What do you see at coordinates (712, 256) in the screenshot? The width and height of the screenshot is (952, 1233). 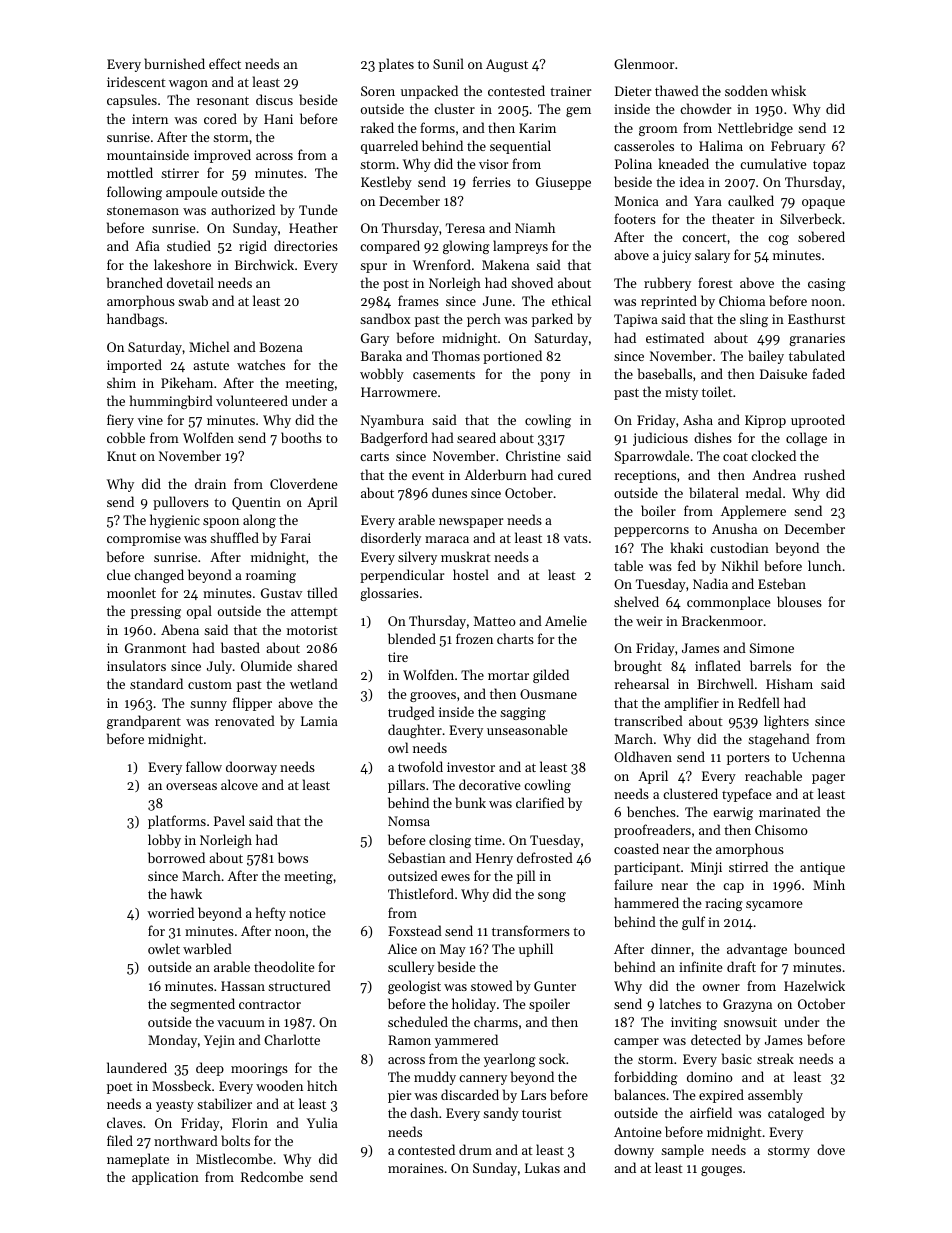 I see `salary` at bounding box center [712, 256].
